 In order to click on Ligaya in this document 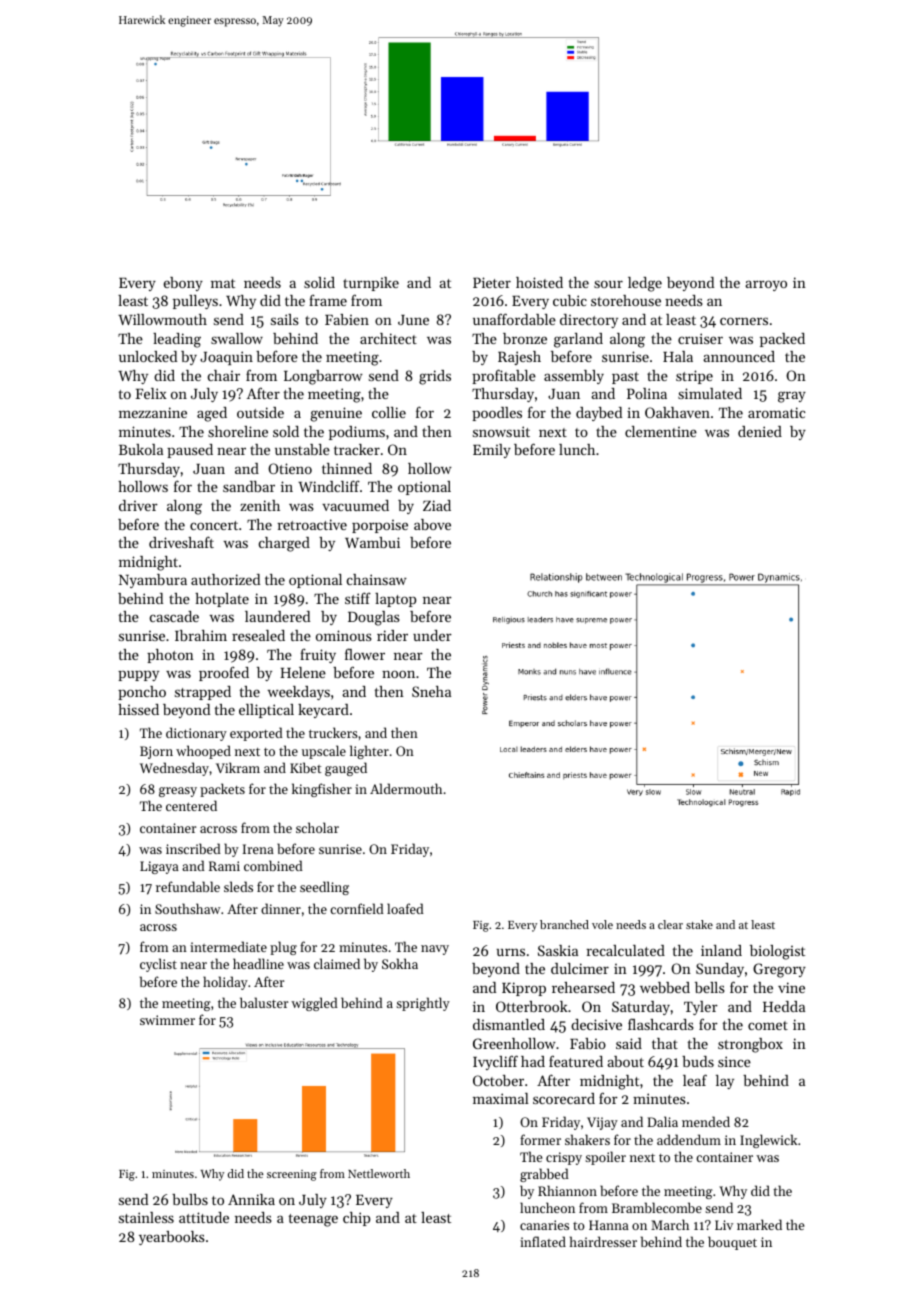, I will do `click(159, 867)`.
